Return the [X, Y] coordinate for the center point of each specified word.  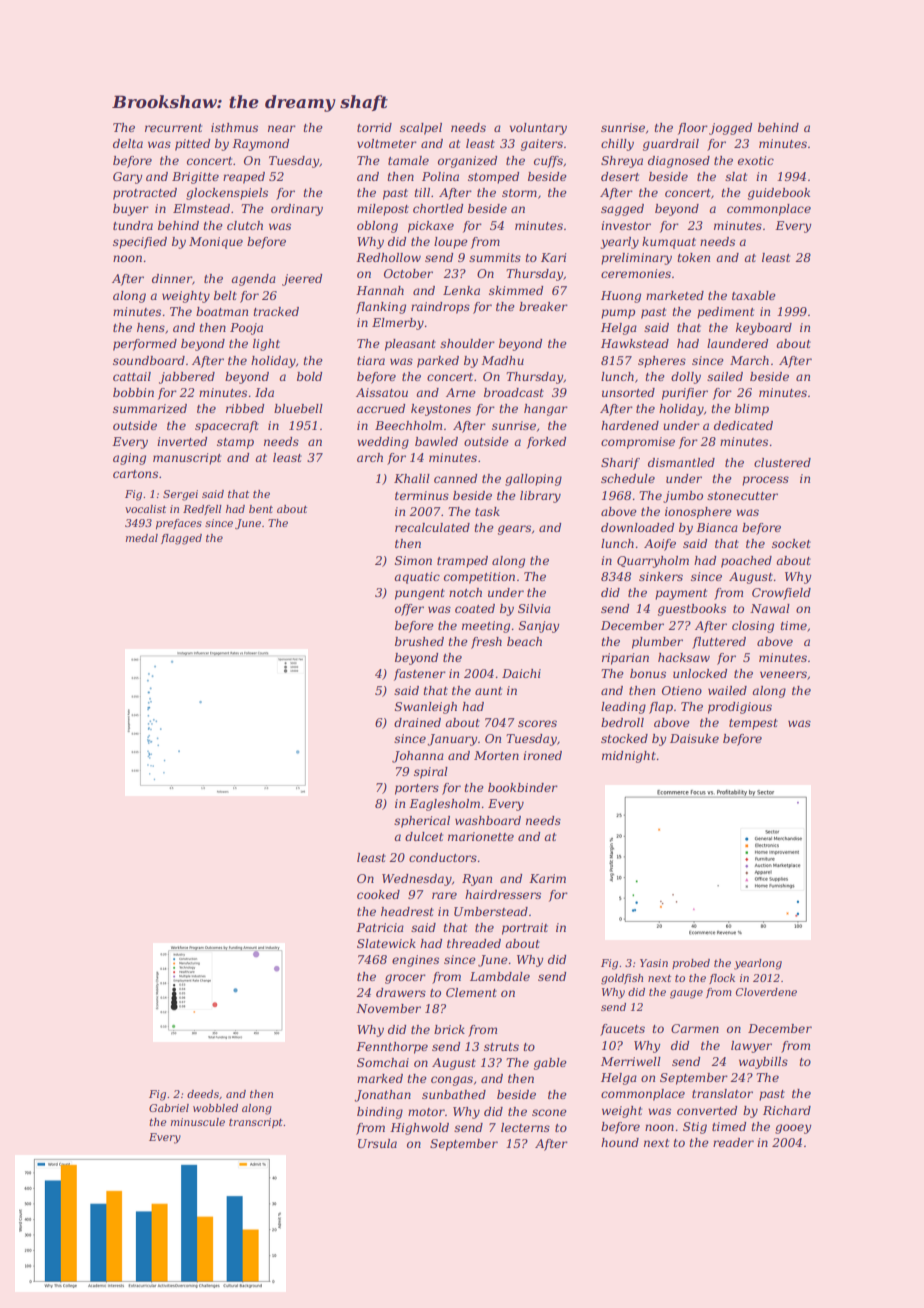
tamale [408, 160]
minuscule [198, 1122]
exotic [756, 160]
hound [620, 1142]
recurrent [173, 128]
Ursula [377, 1143]
